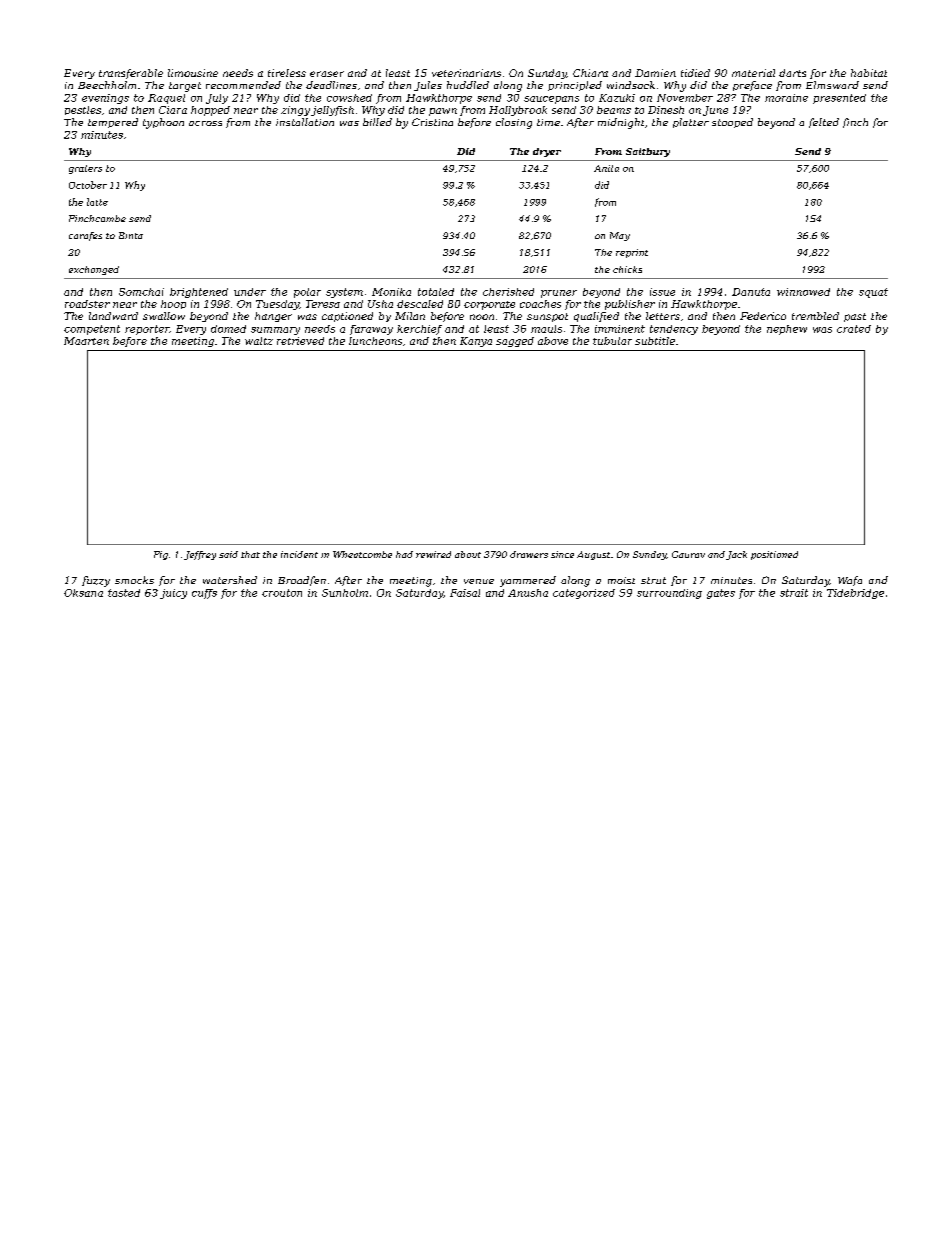  What do you see at coordinates (774, 555) in the page?
I see `positioned` at bounding box center [774, 555].
